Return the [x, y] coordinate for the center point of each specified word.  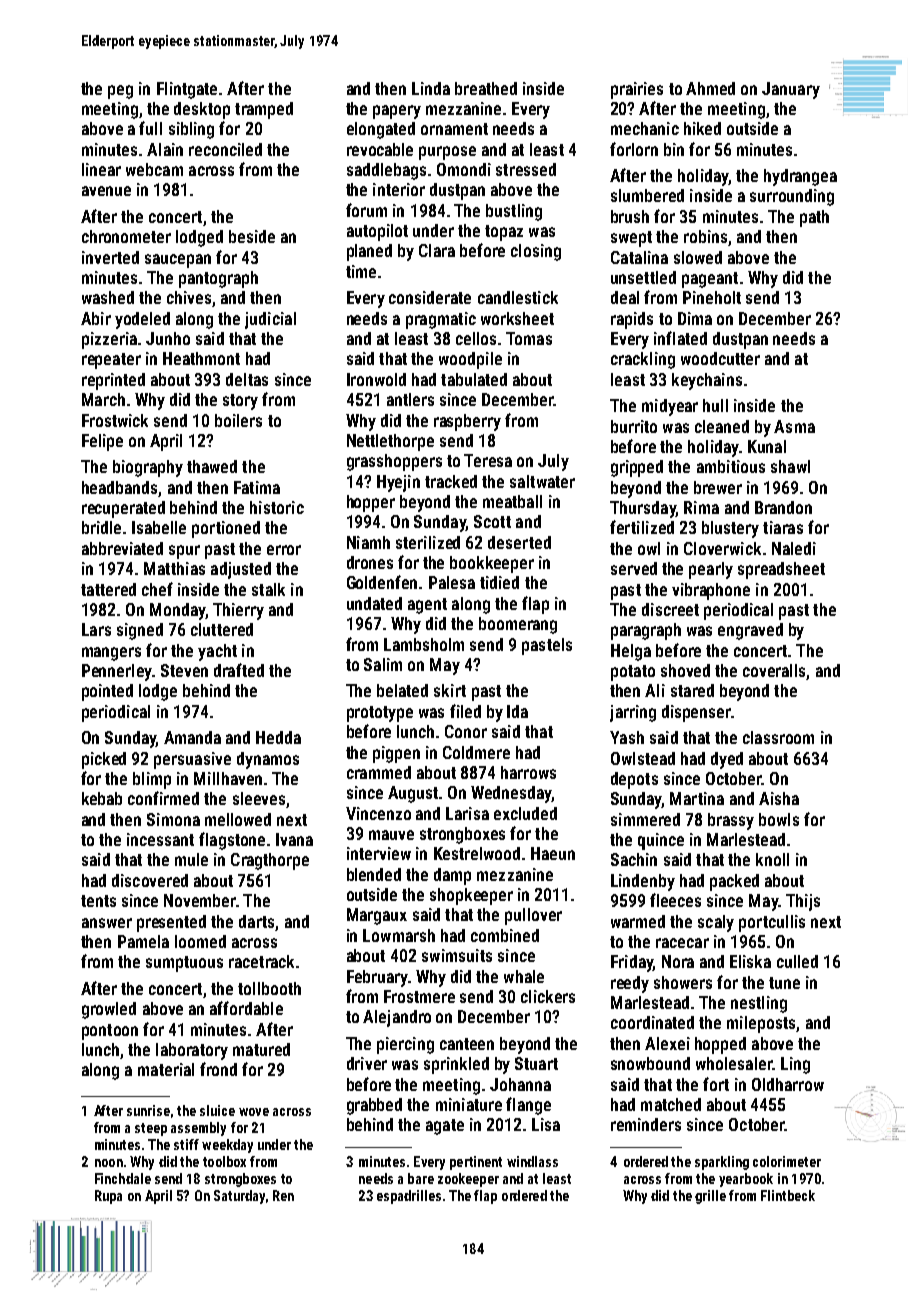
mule [191, 859]
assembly [198, 1129]
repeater [111, 361]
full [150, 128]
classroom [778, 737]
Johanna [520, 1084]
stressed [526, 169]
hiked [702, 128]
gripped [637, 468]
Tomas [529, 338]
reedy [630, 984]
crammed [379, 772]
